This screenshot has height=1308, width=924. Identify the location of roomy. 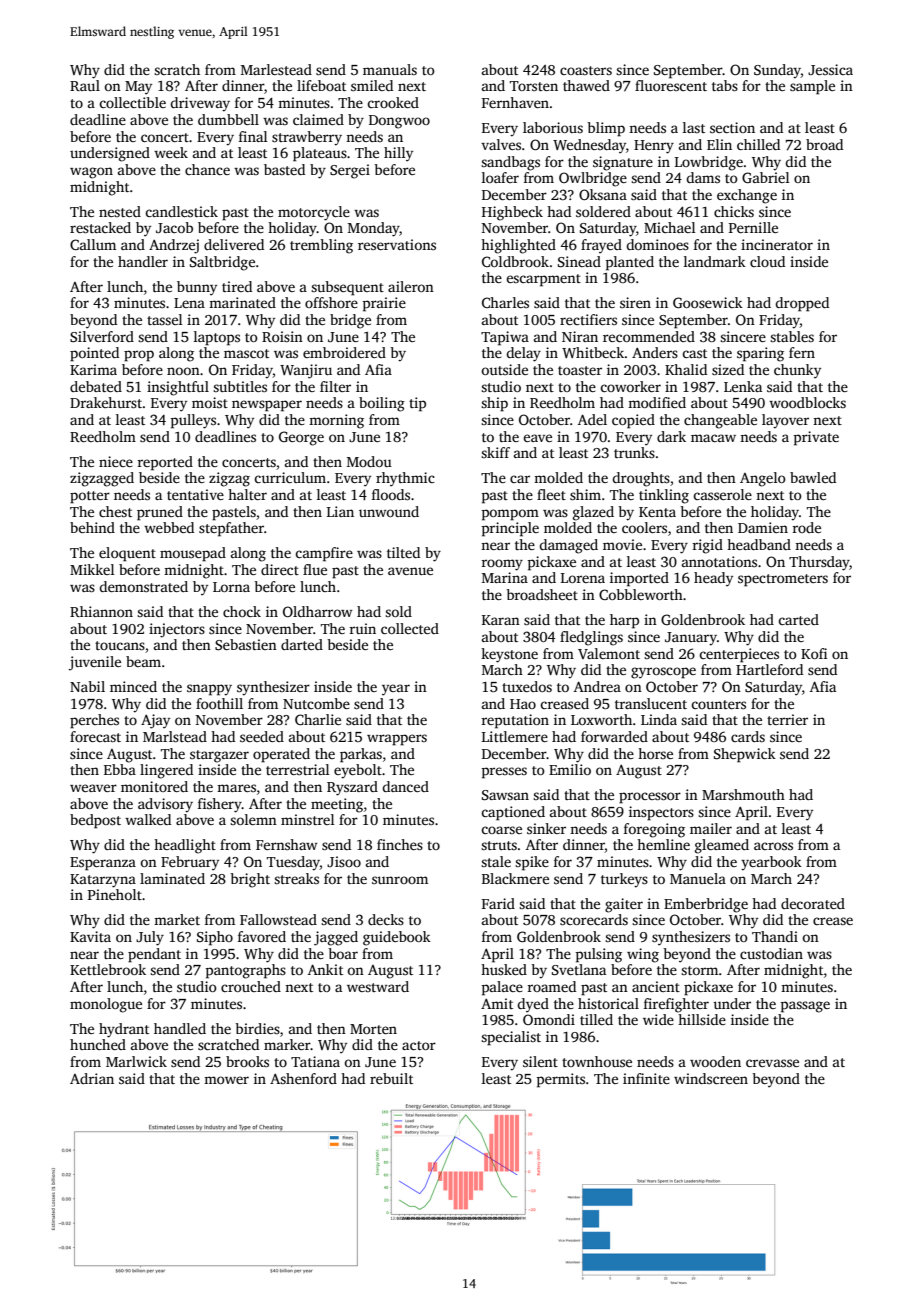
(502, 565).
